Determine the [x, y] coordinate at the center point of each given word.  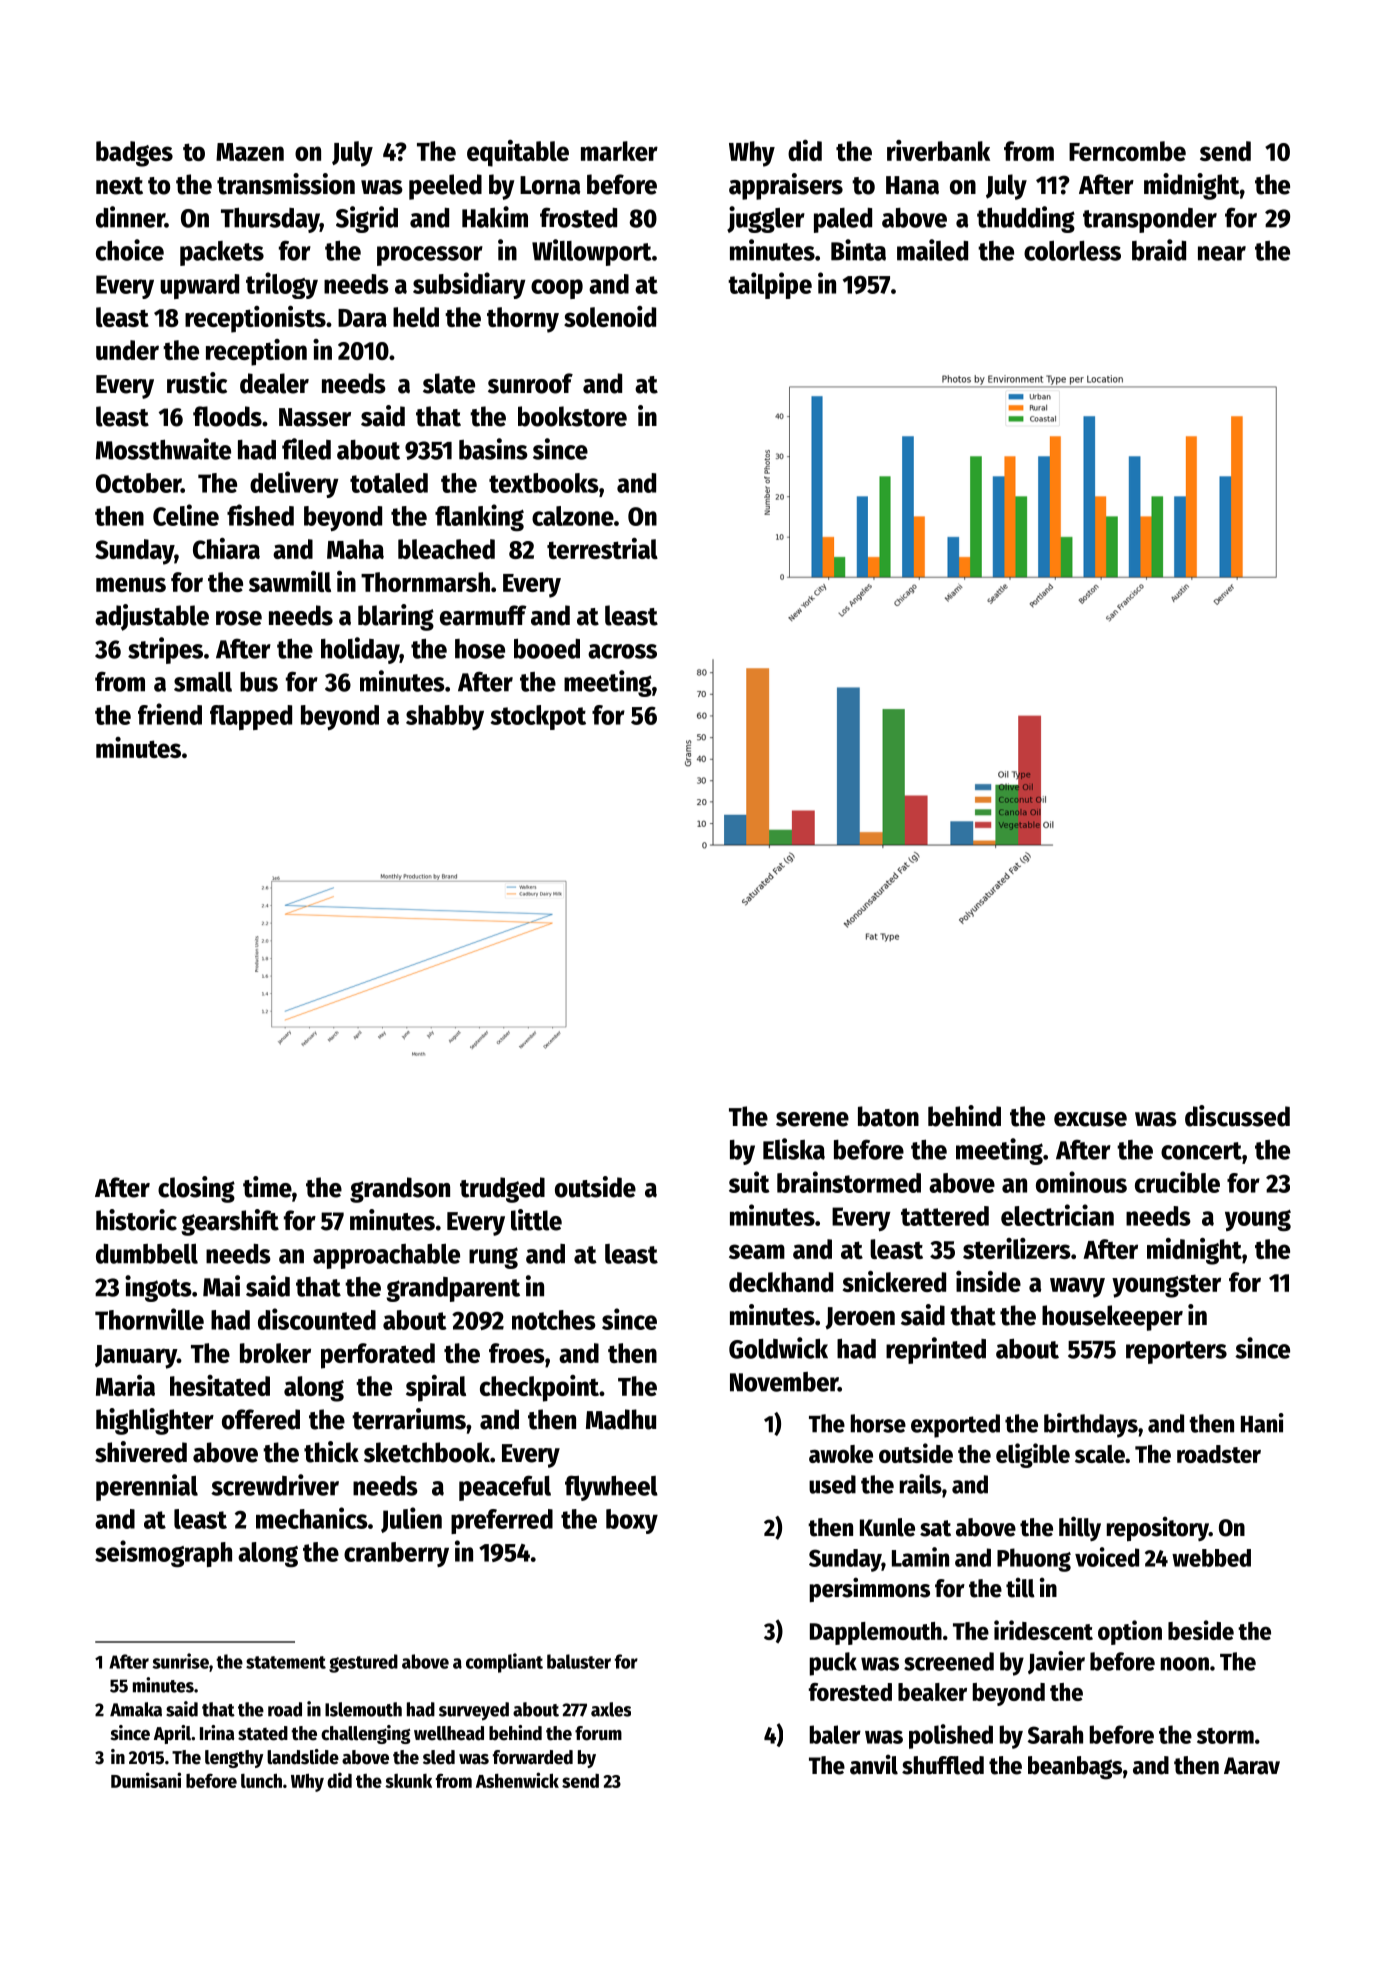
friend [170, 714]
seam [757, 1251]
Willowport [592, 252]
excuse [1090, 1119]
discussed [1237, 1116]
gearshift [230, 1222]
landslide [303, 1757]
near [1222, 253]
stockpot [538, 717]
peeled [445, 187]
